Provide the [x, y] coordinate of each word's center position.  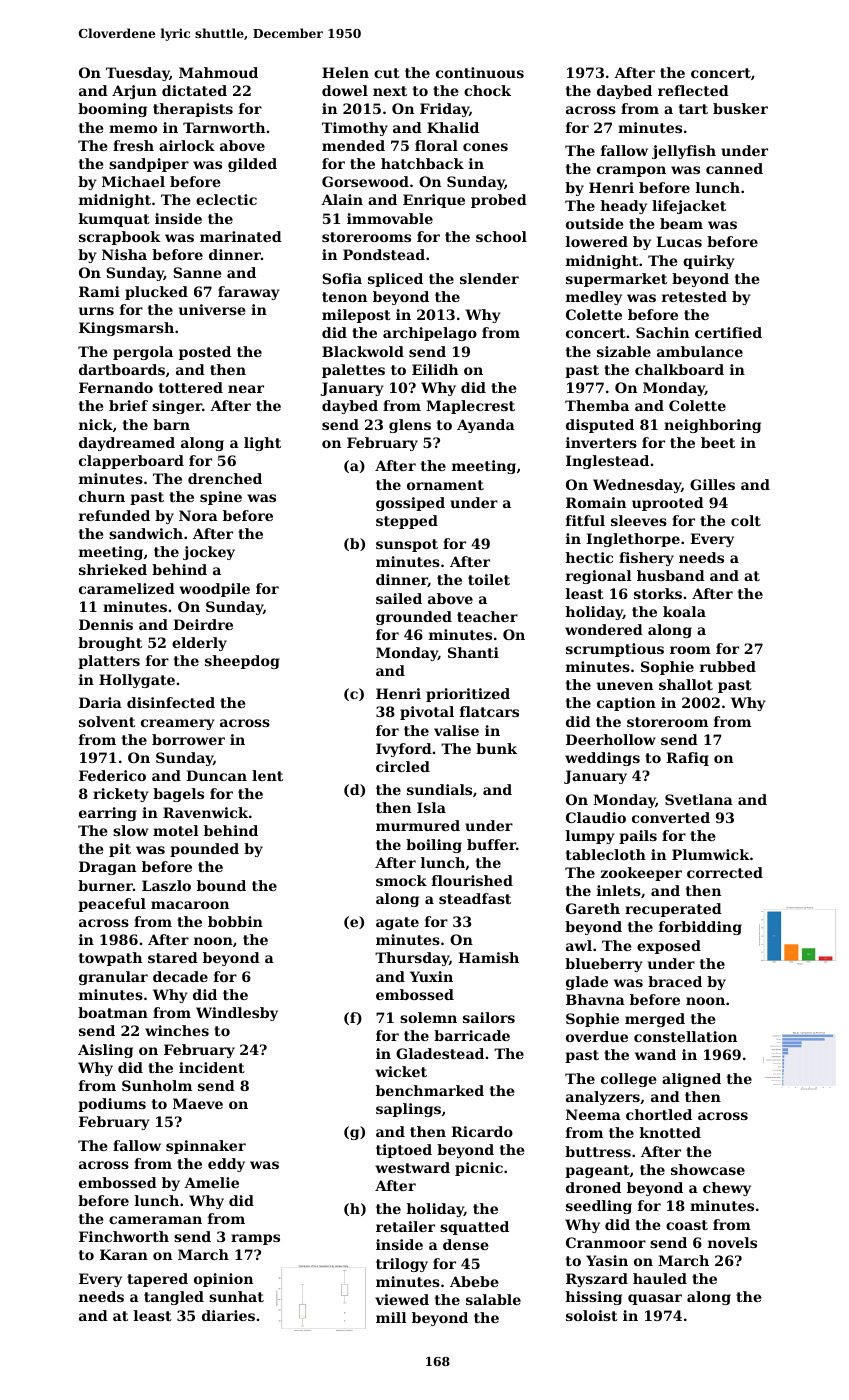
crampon [631, 171]
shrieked [113, 569]
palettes [353, 371]
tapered [157, 1280]
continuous [480, 72]
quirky [709, 262]
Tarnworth [224, 127]
